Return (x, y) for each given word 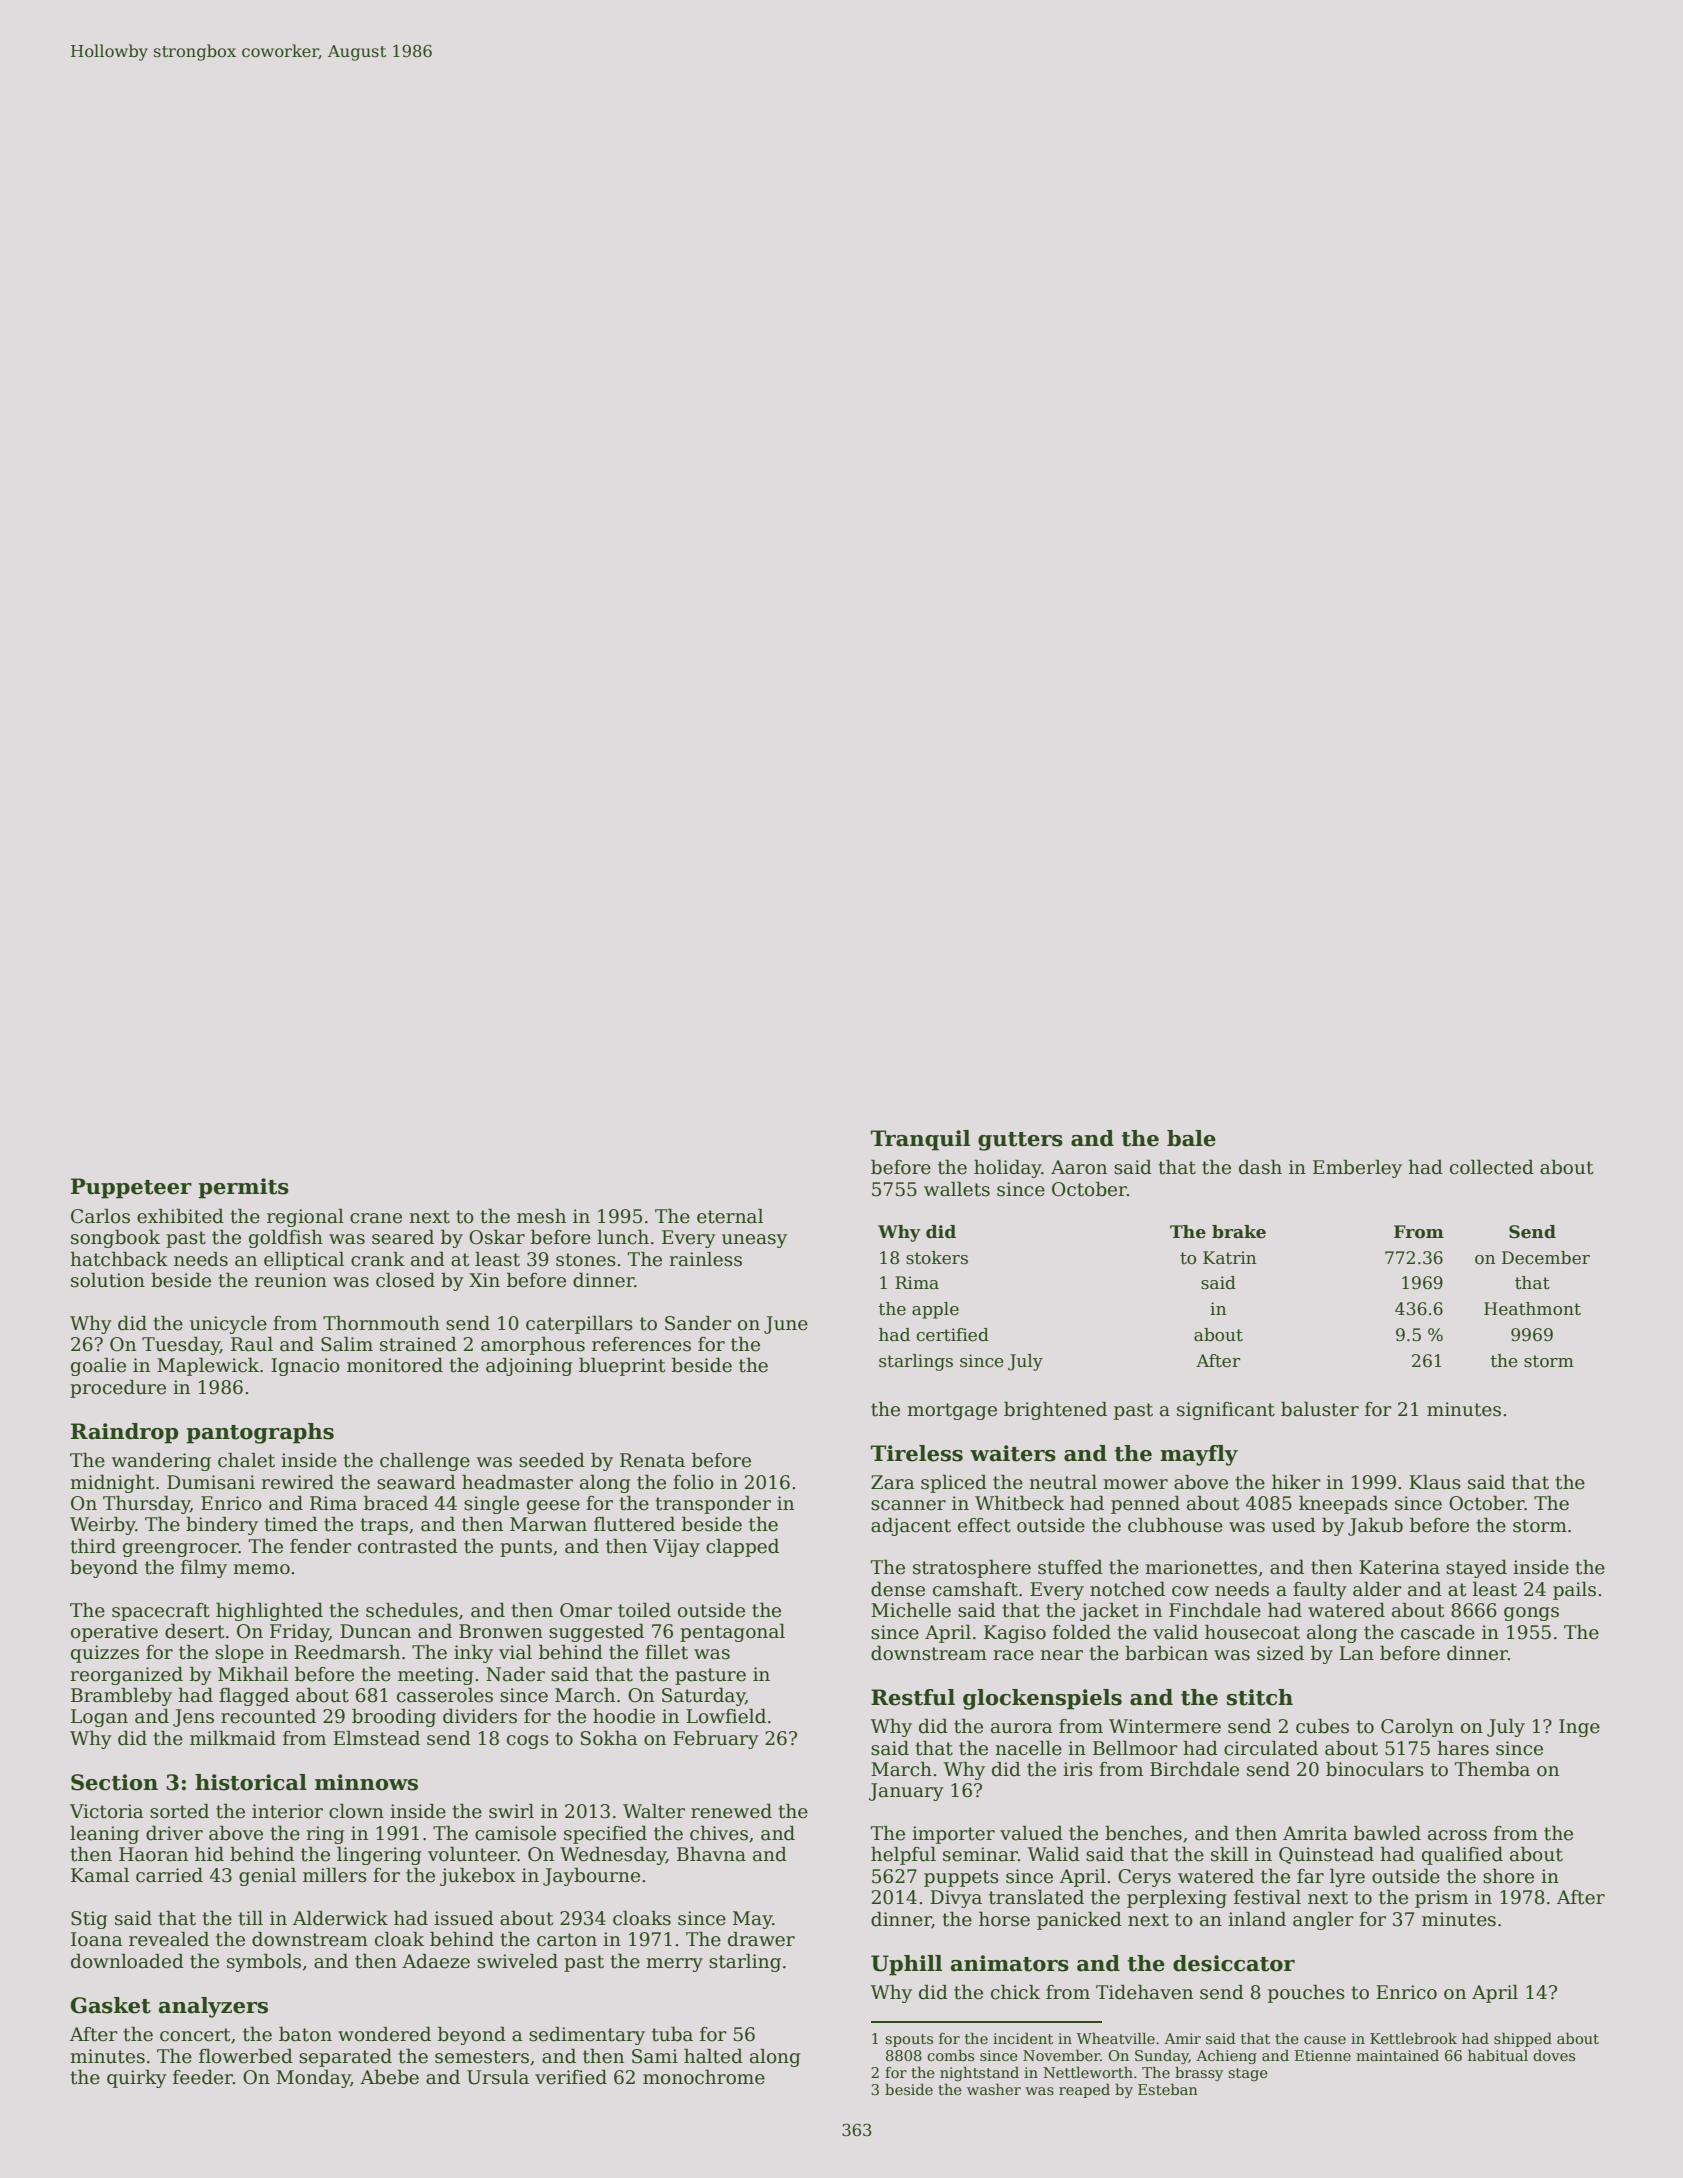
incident (1023, 2038)
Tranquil (920, 1140)
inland (1257, 1919)
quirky (137, 2078)
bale (1191, 1138)
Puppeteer (131, 1188)
